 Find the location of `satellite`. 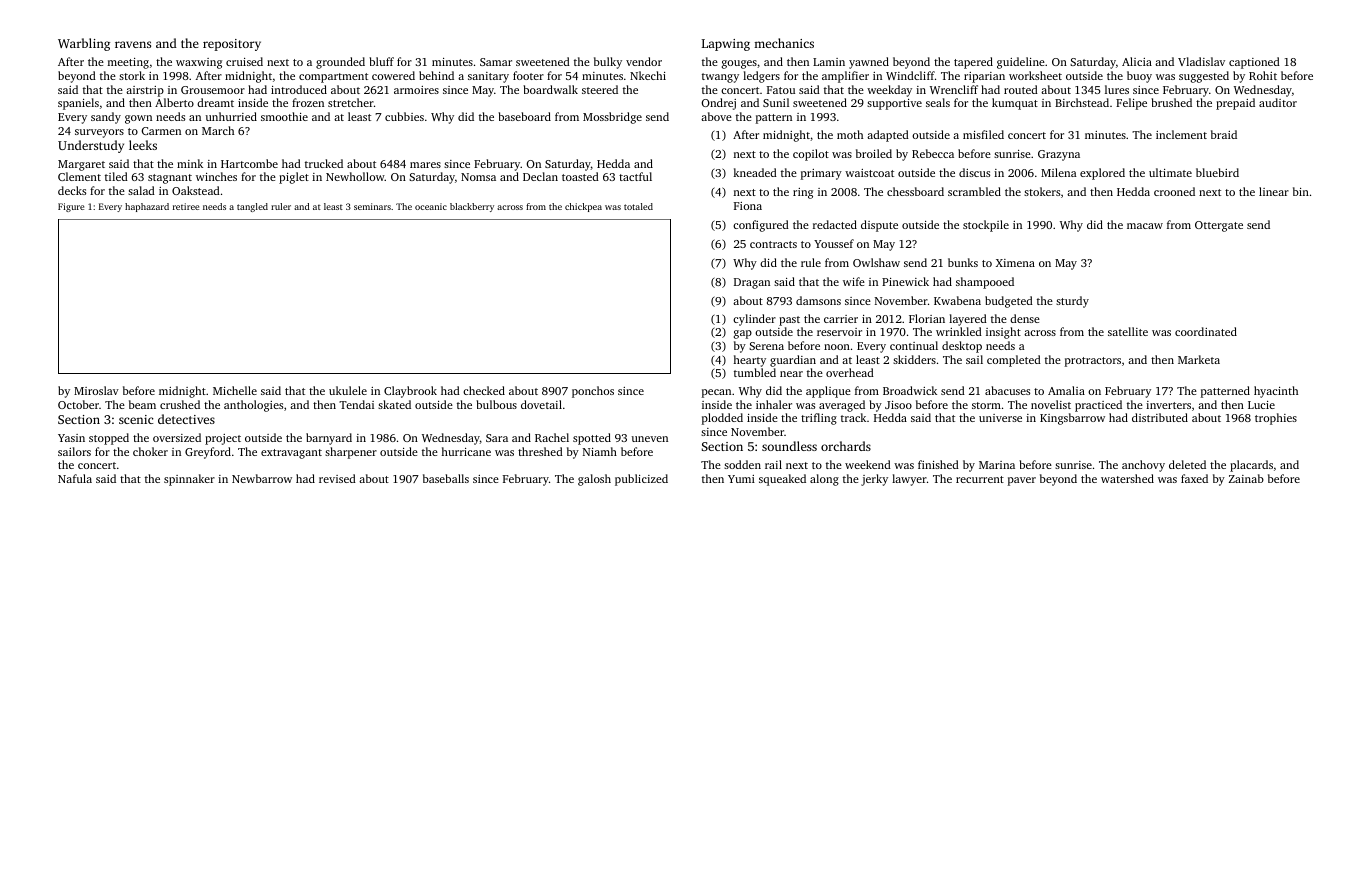

satellite is located at coordinates (1128, 331).
